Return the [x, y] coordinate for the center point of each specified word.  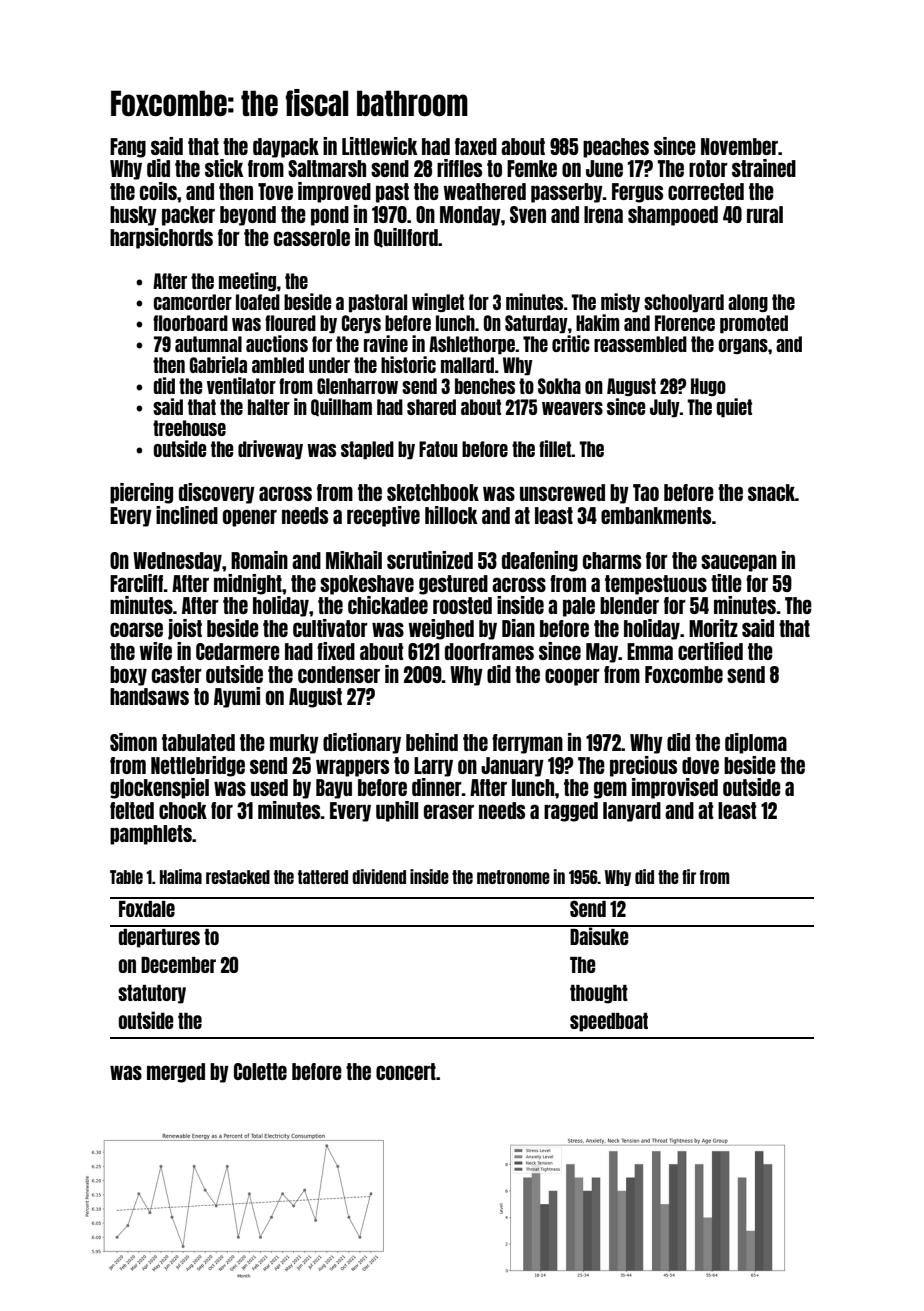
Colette [260, 1071]
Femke [532, 168]
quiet [734, 408]
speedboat [609, 1022]
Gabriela [218, 364]
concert [406, 1071]
